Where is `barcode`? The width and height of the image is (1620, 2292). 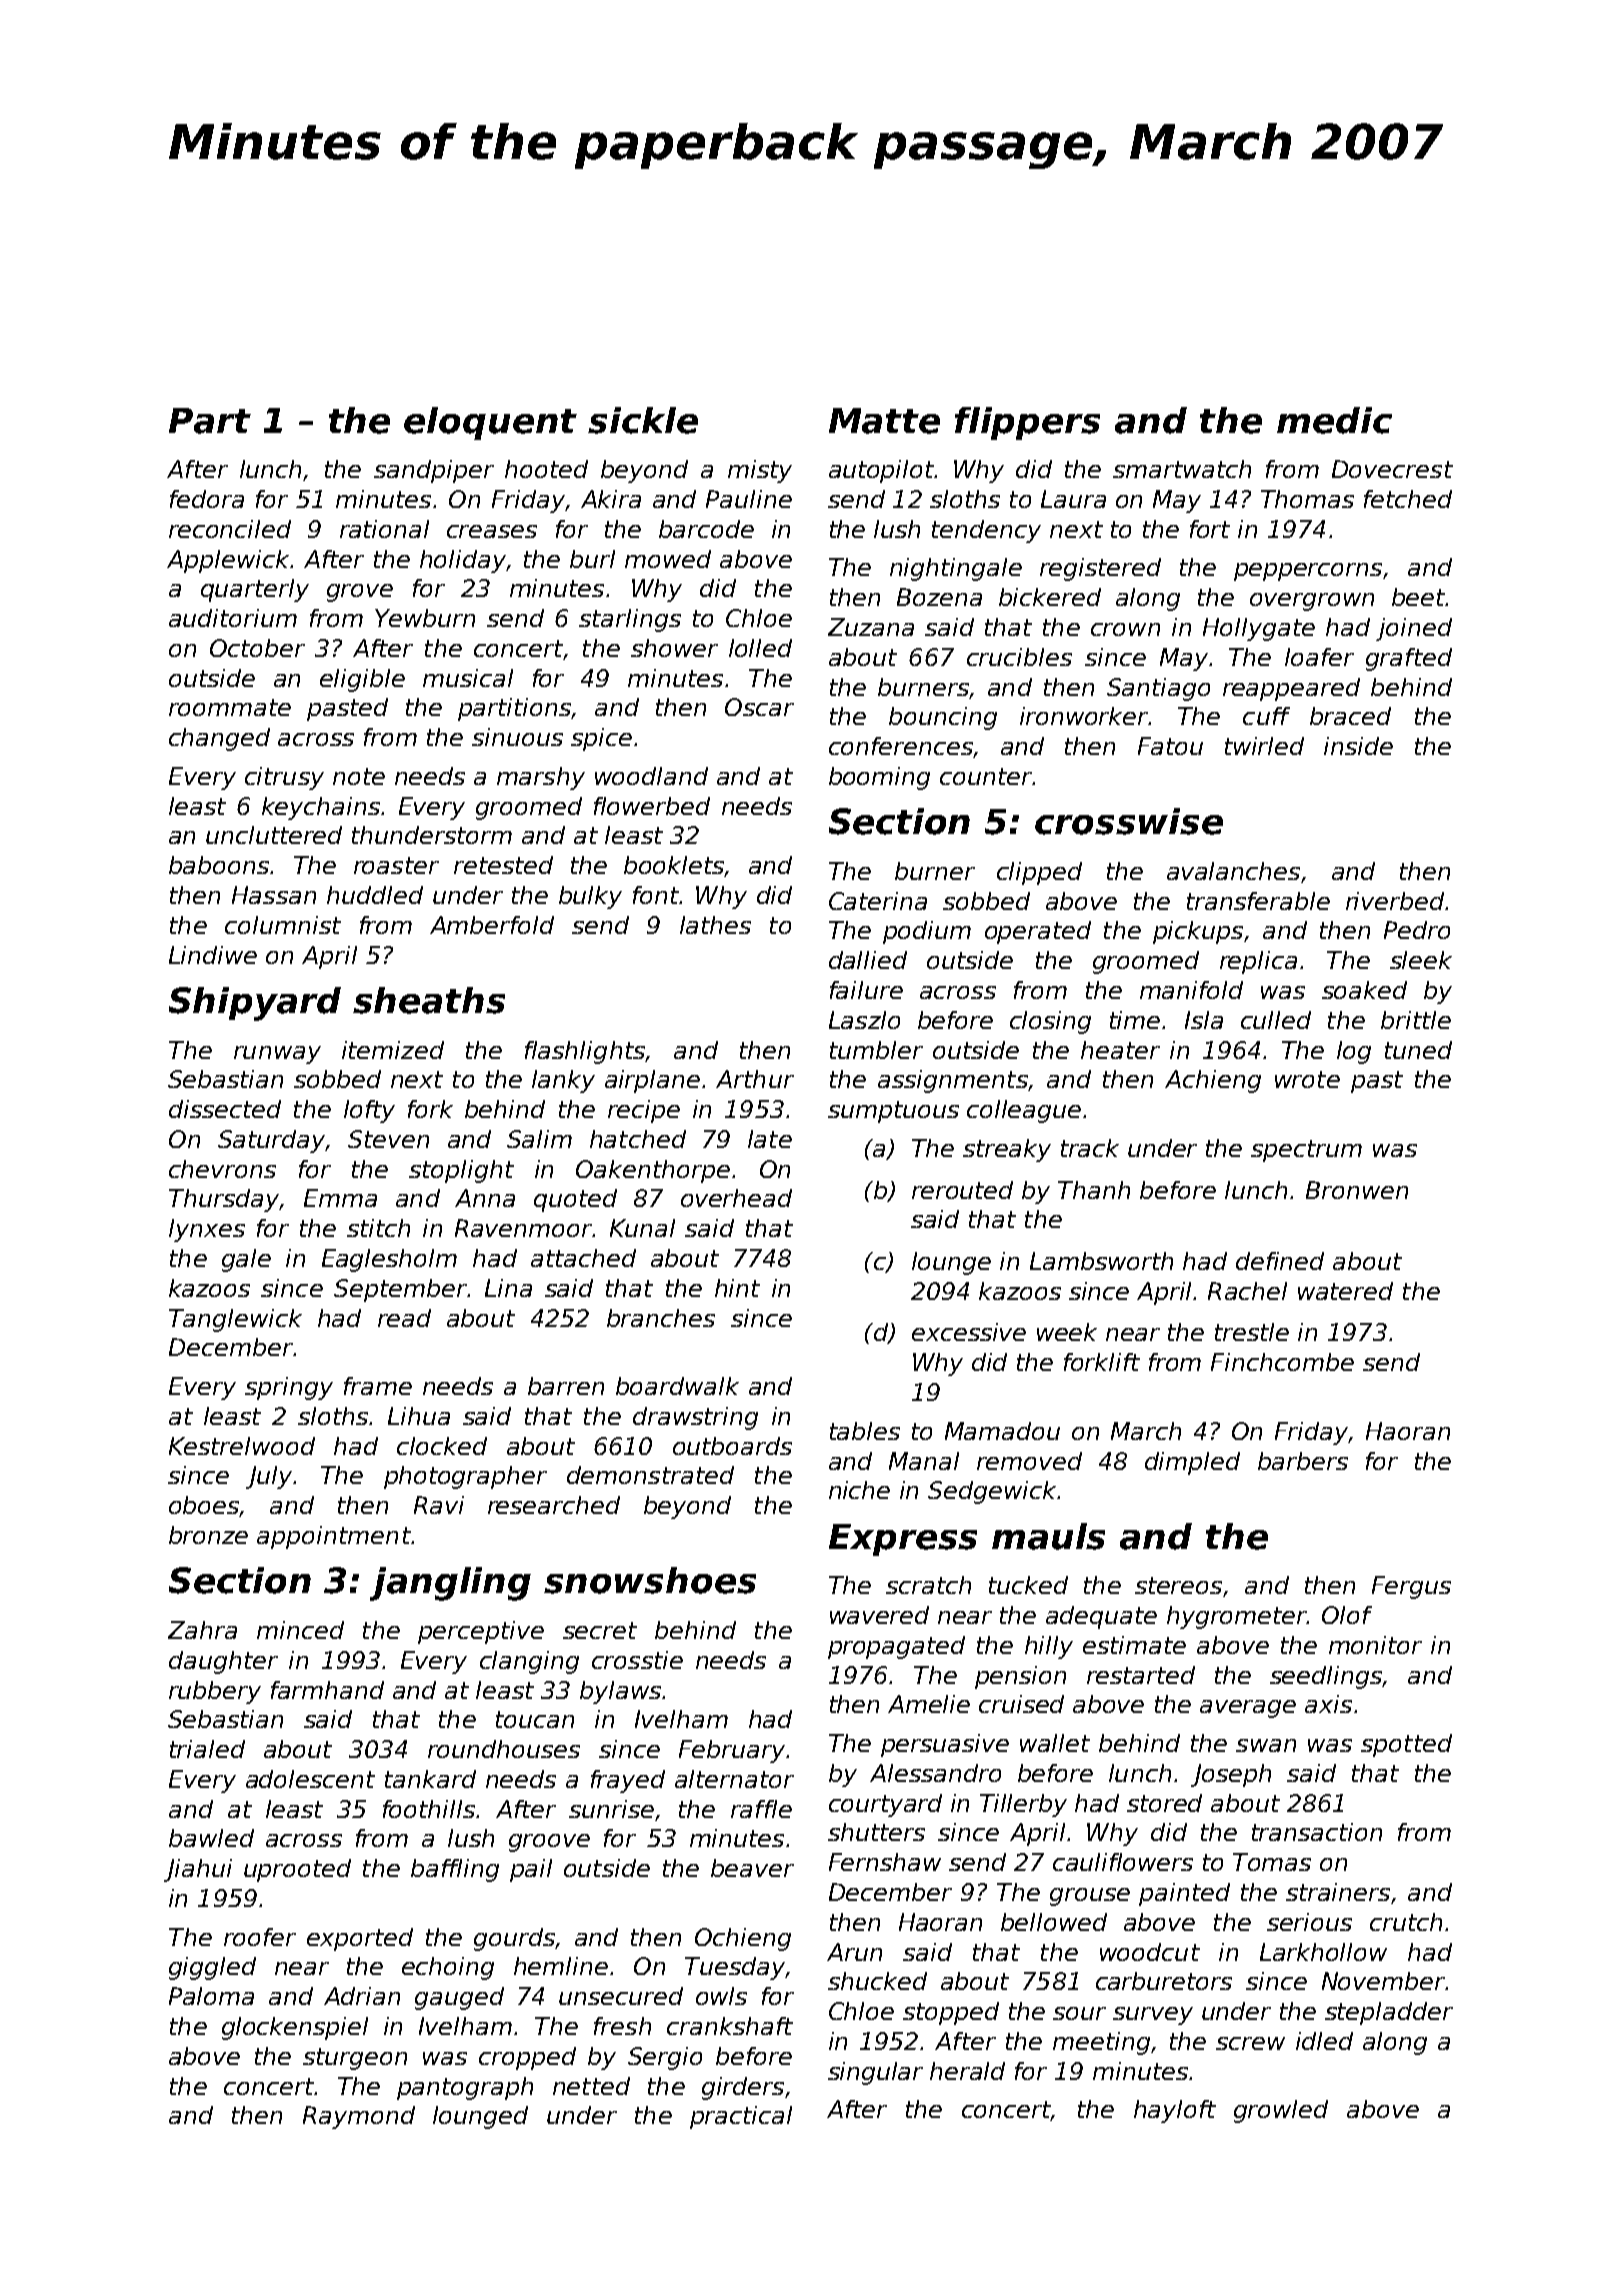
barcode is located at coordinates (706, 529).
